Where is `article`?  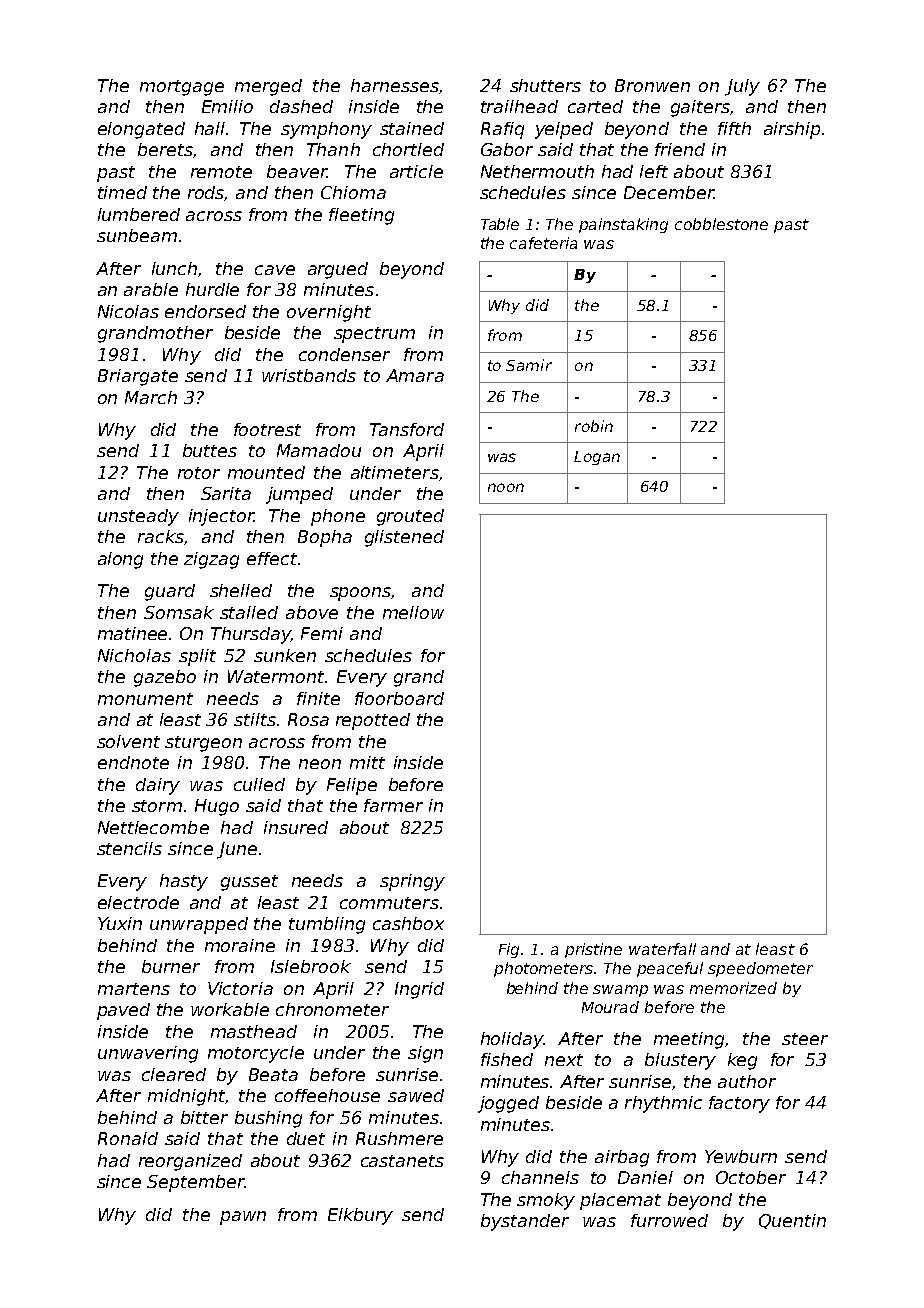
article is located at coordinates (416, 171).
